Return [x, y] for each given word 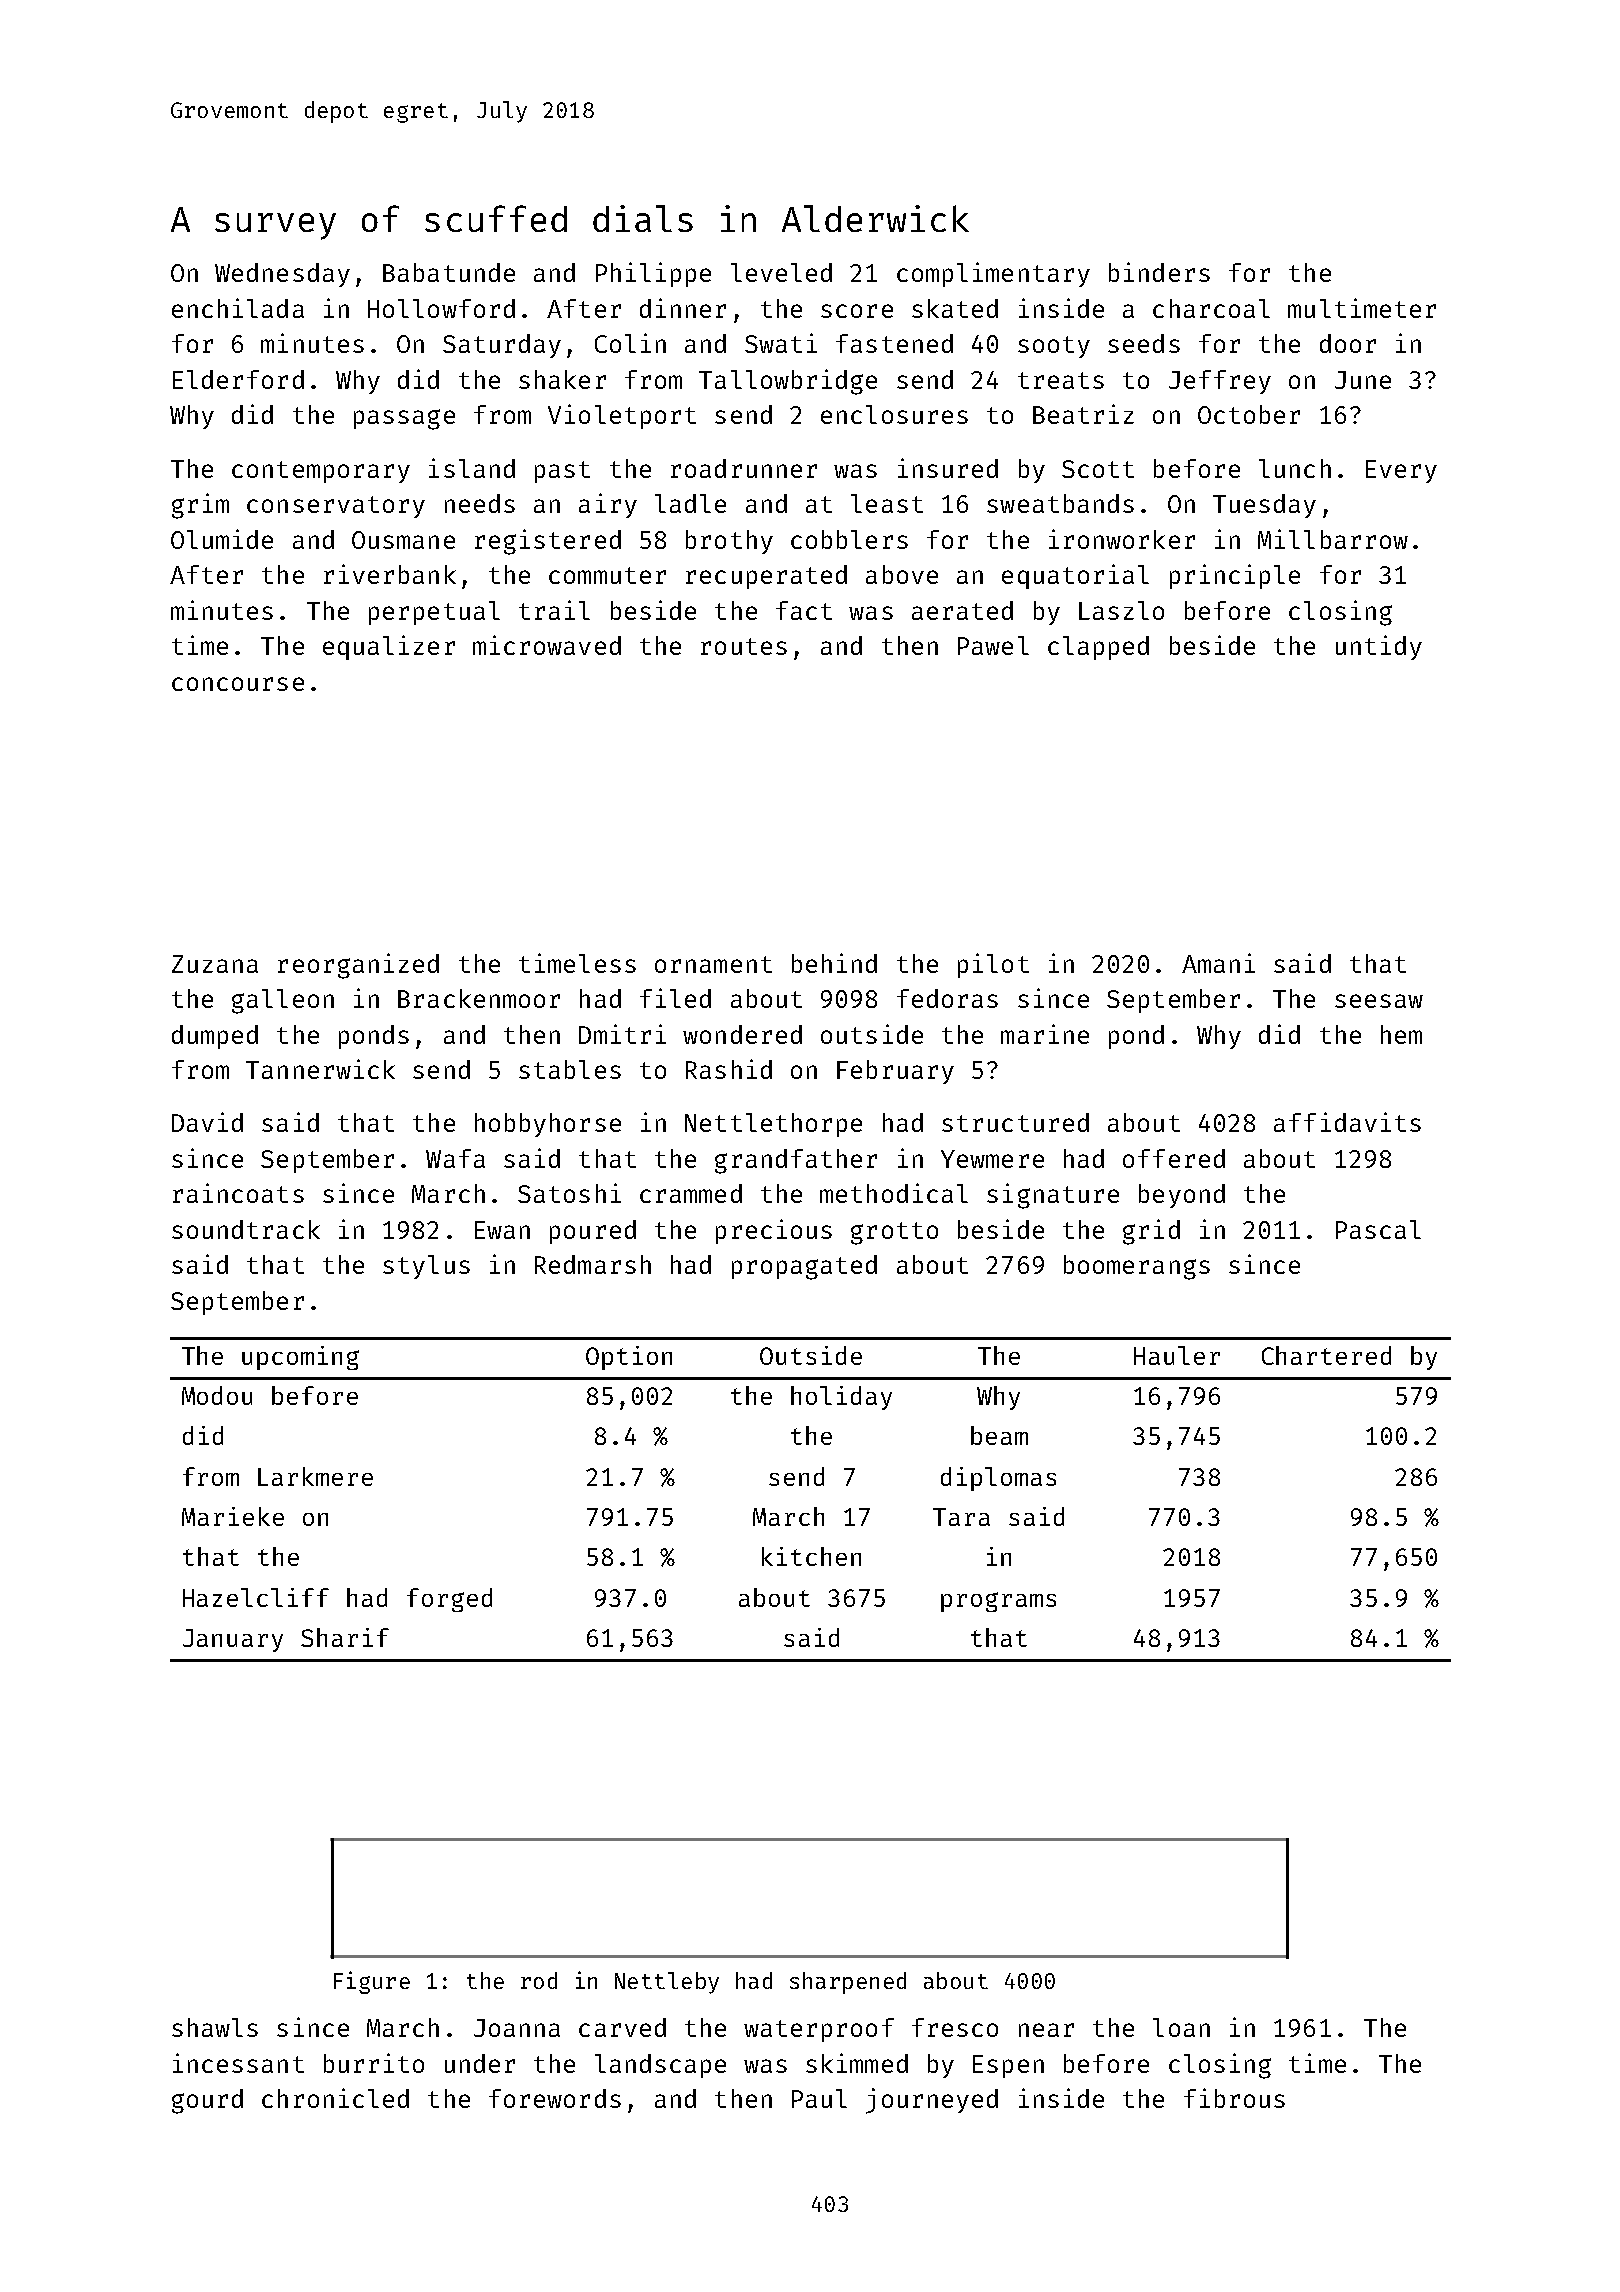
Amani [1218, 963]
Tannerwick [320, 1069]
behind [834, 963]
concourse [238, 684]
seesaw [1379, 1001]
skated [955, 308]
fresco [955, 2027]
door [1348, 343]
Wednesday [282, 275]
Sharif [345, 1637]
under [480, 2063]
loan [1181, 2027]
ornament [713, 964]
